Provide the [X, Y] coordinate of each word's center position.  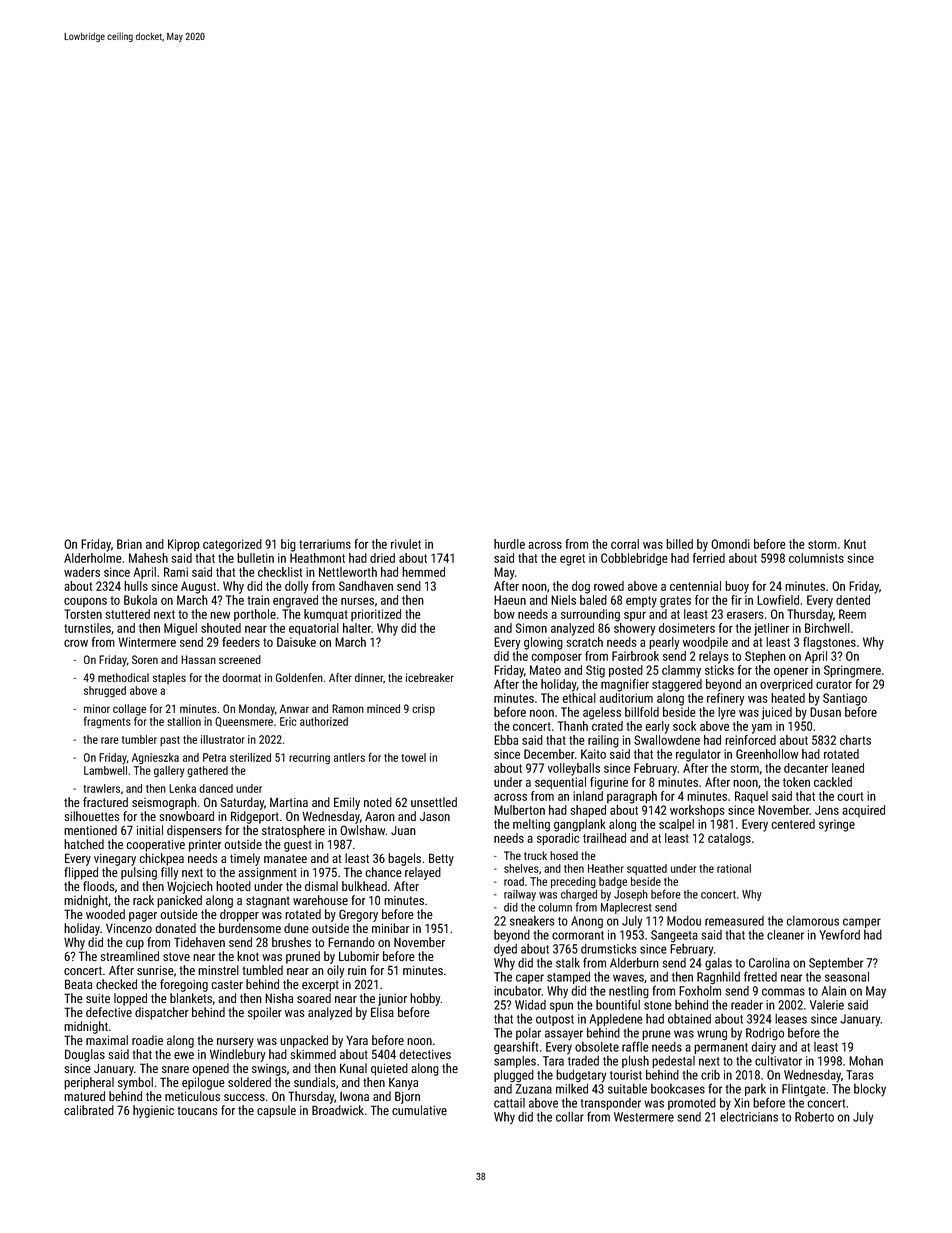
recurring [309, 759]
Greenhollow [767, 754]
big [288, 545]
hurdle [509, 544]
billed [679, 544]
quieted [389, 1069]
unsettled [434, 802]
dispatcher [161, 1013]
